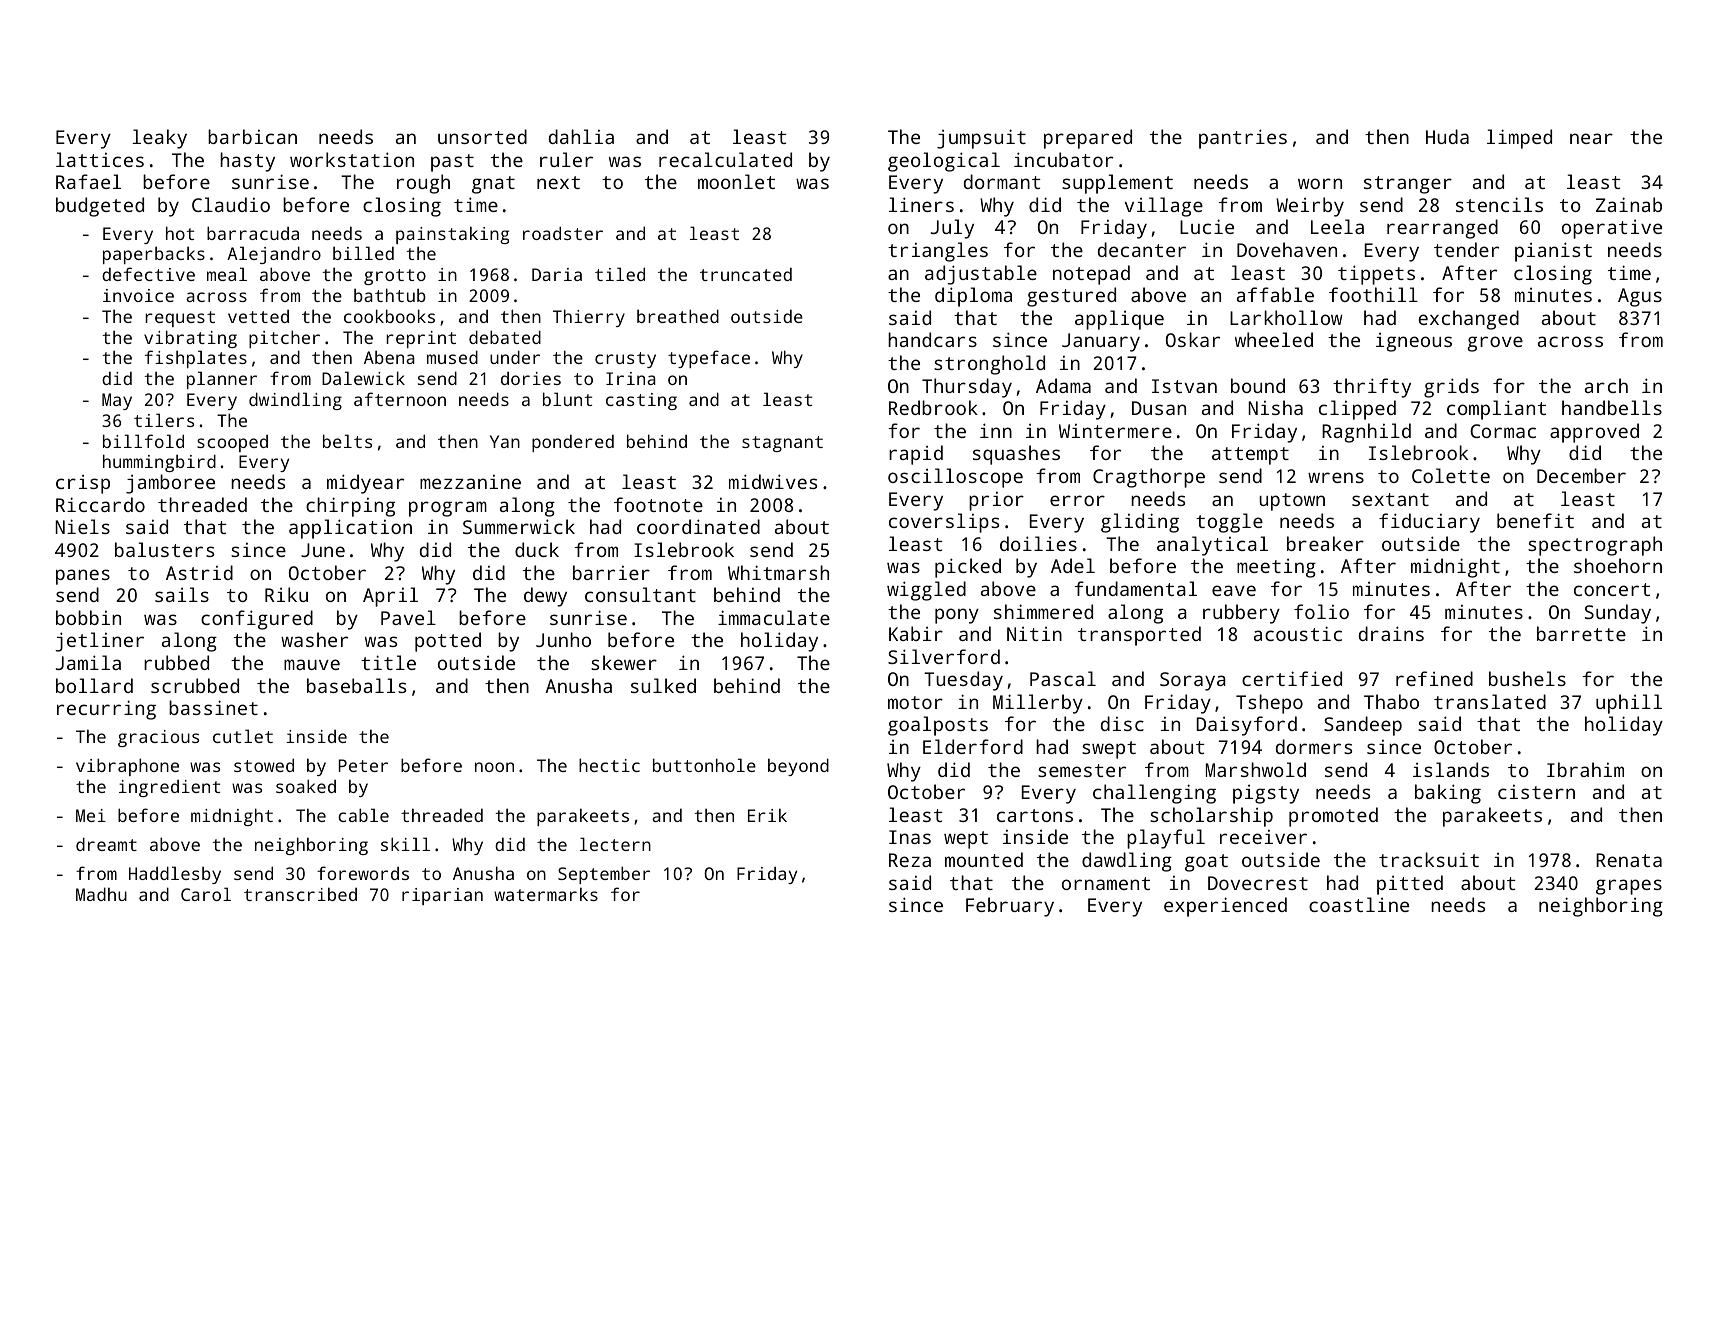  What do you see at coordinates (356, 685) in the screenshot?
I see `baseballs` at bounding box center [356, 685].
